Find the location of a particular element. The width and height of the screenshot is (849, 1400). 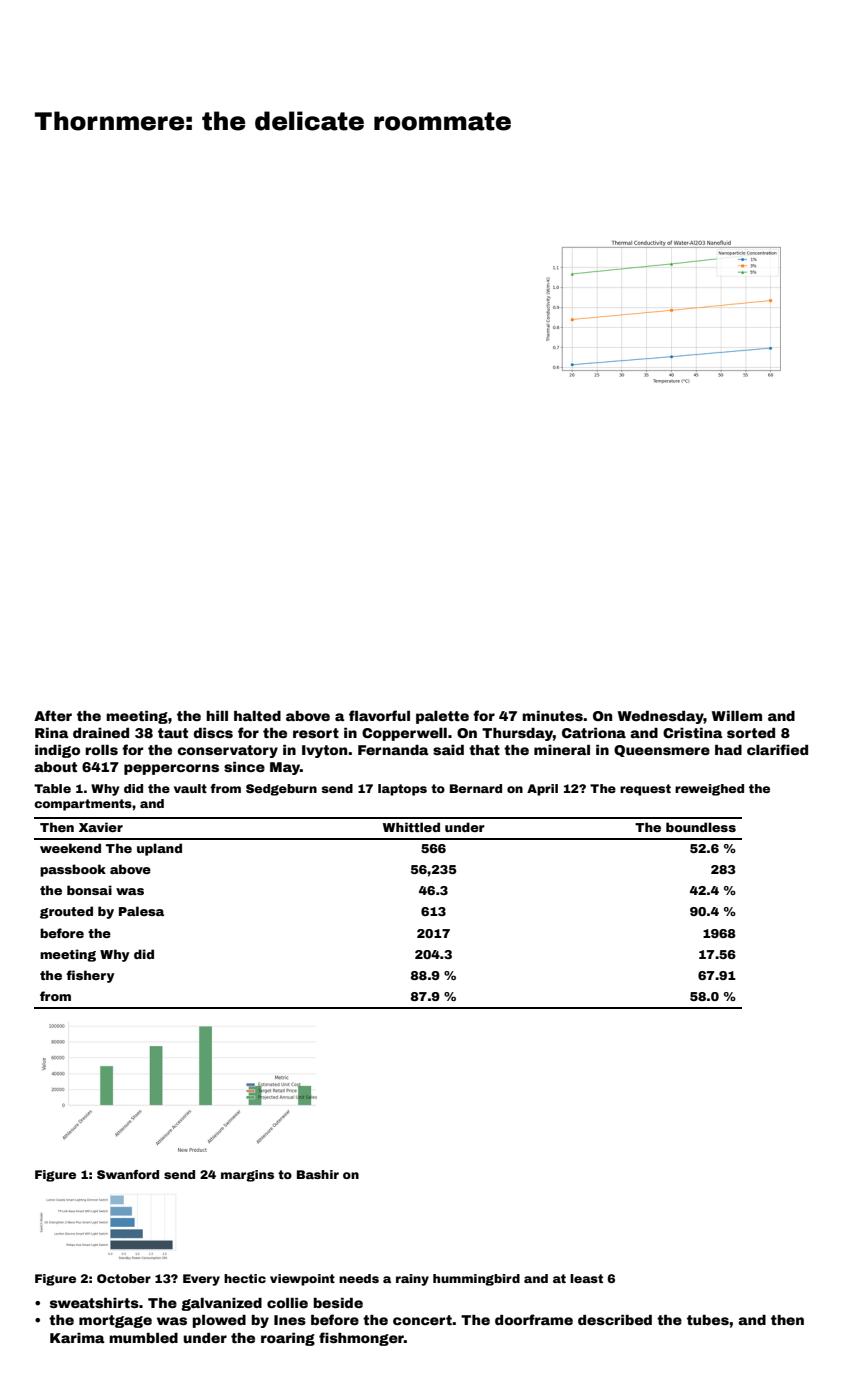

margins is located at coordinates (247, 1176).
